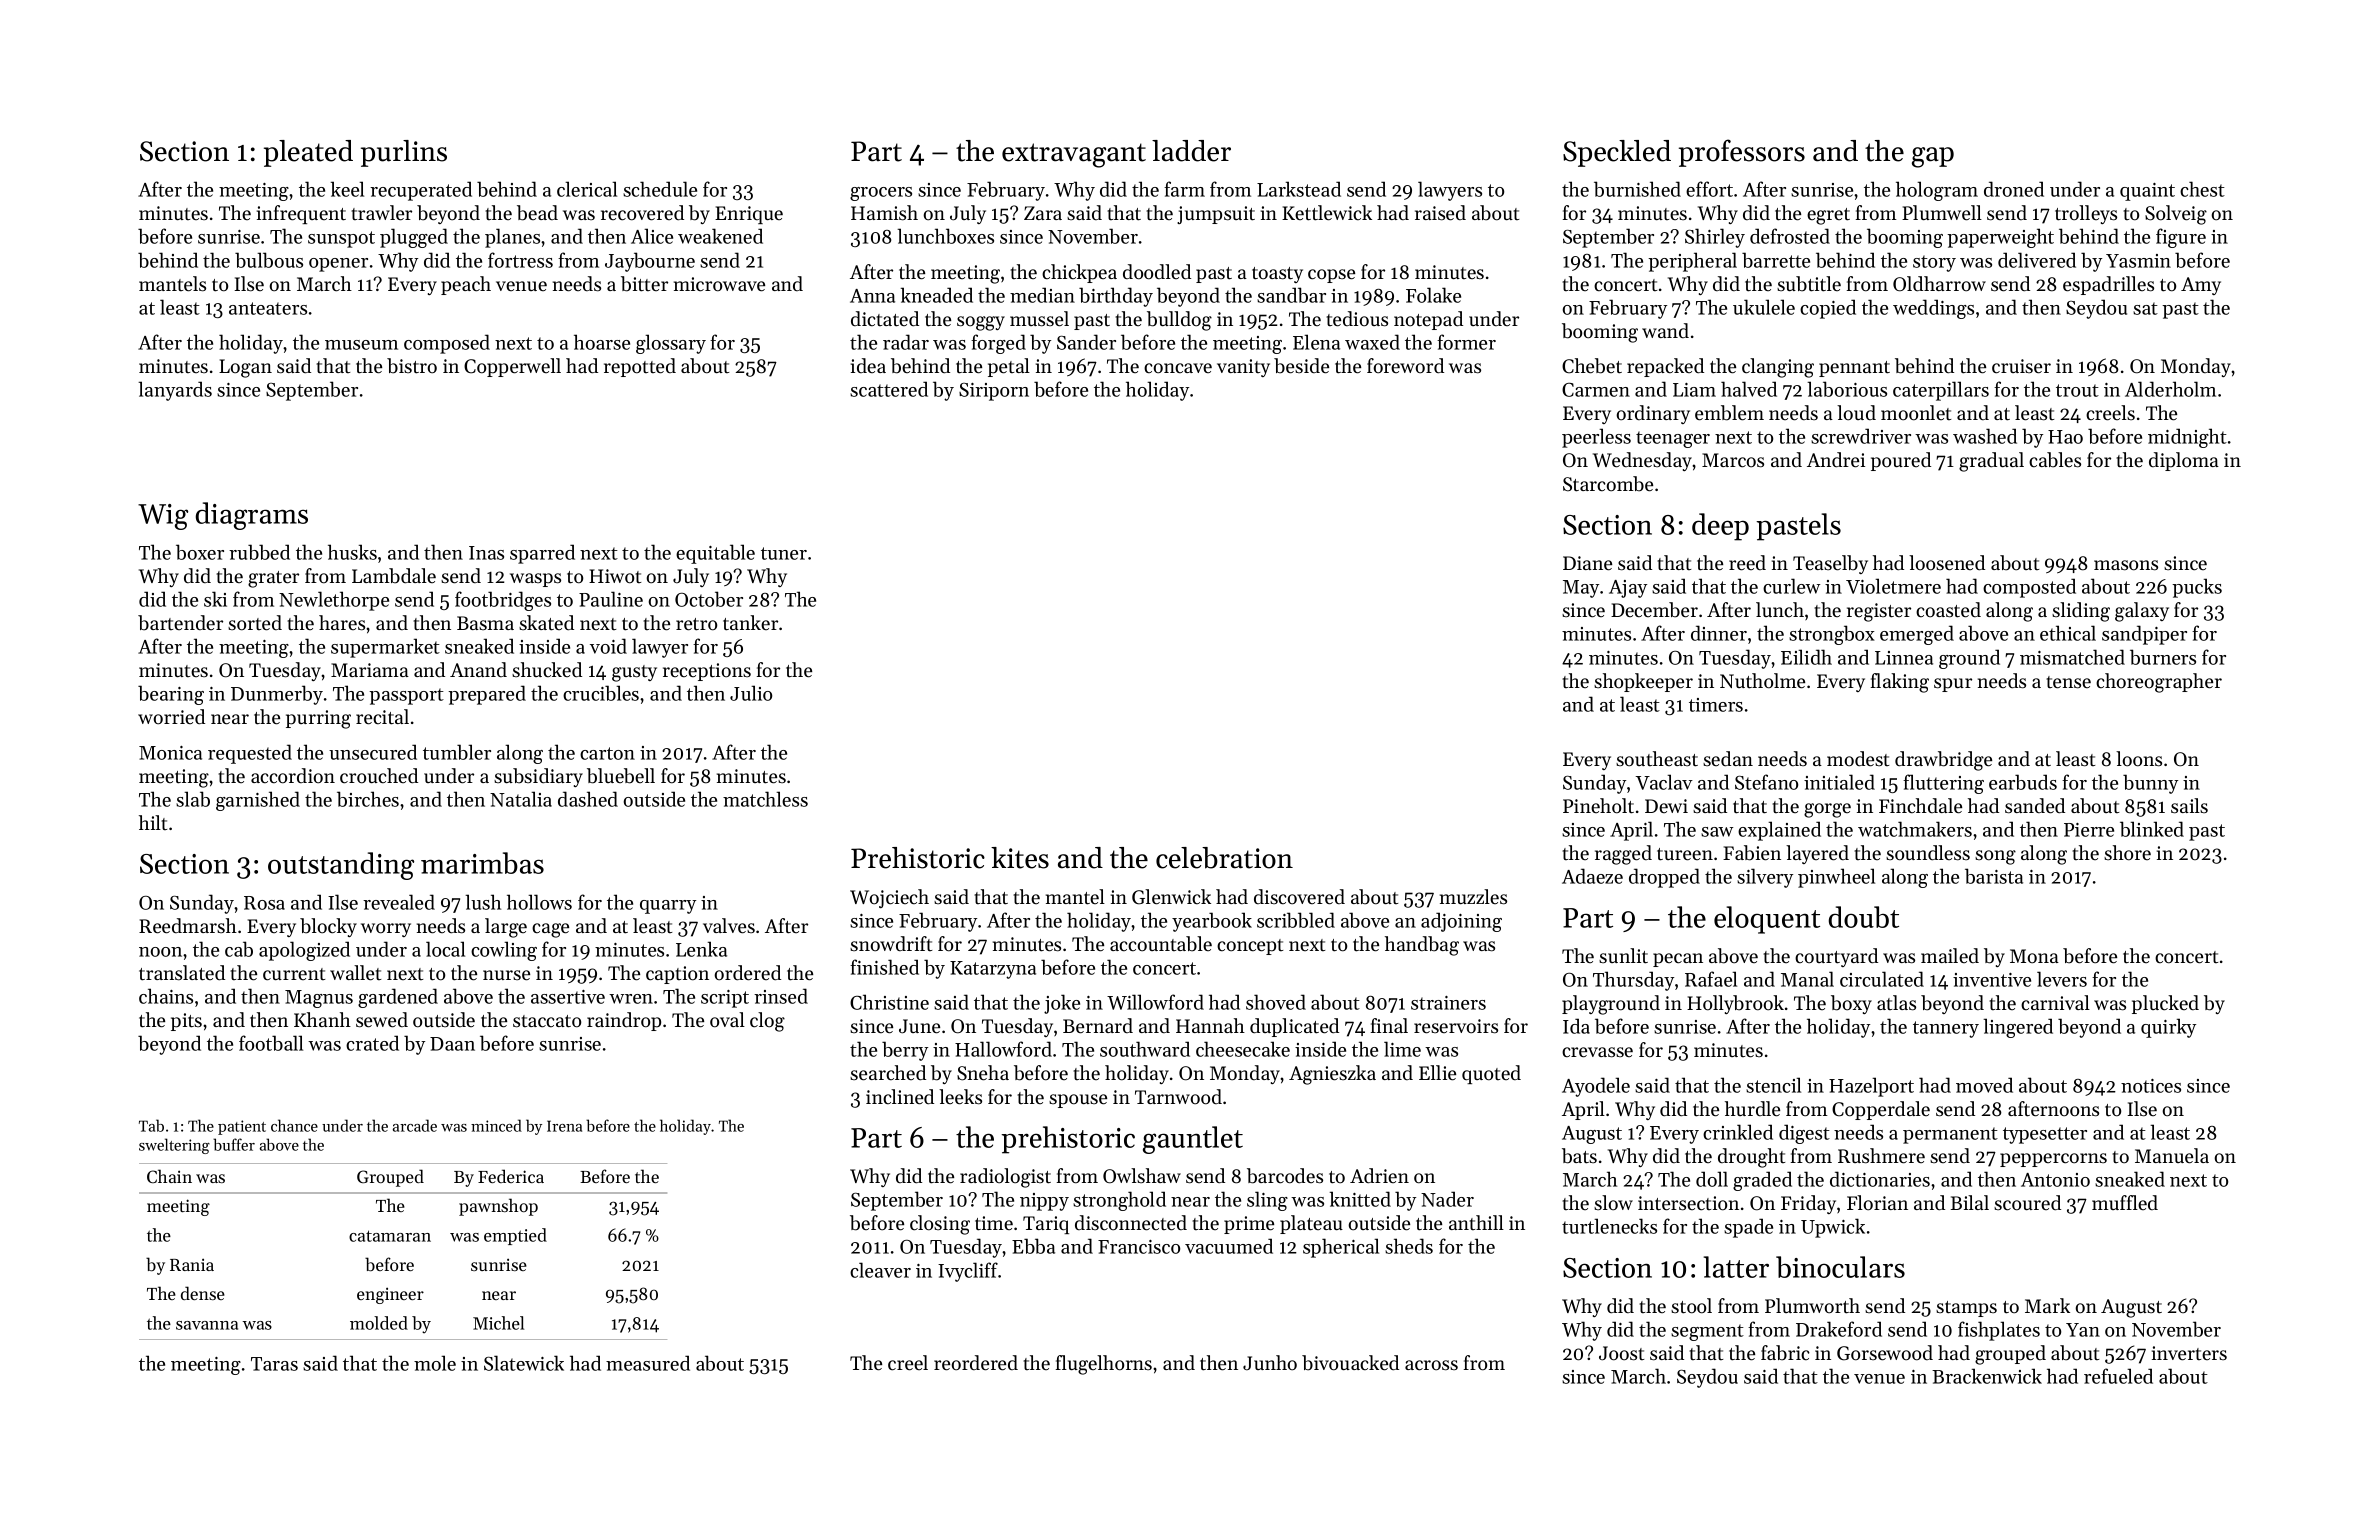  I want to click on Stefano, so click(1766, 782).
